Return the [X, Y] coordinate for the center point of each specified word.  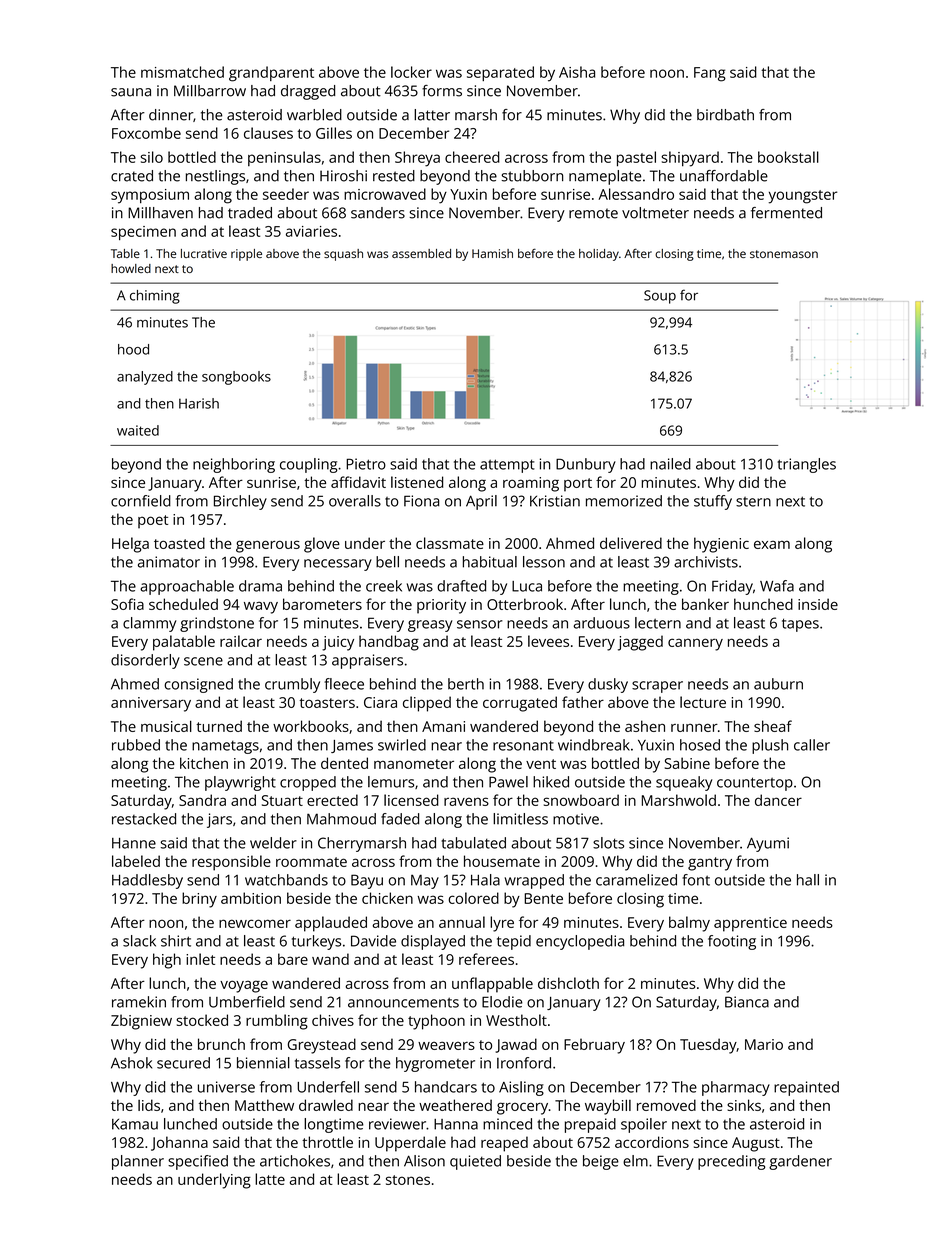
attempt [507, 466]
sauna [131, 92]
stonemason [784, 254]
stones [408, 1180]
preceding [731, 1162]
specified [198, 1162]
